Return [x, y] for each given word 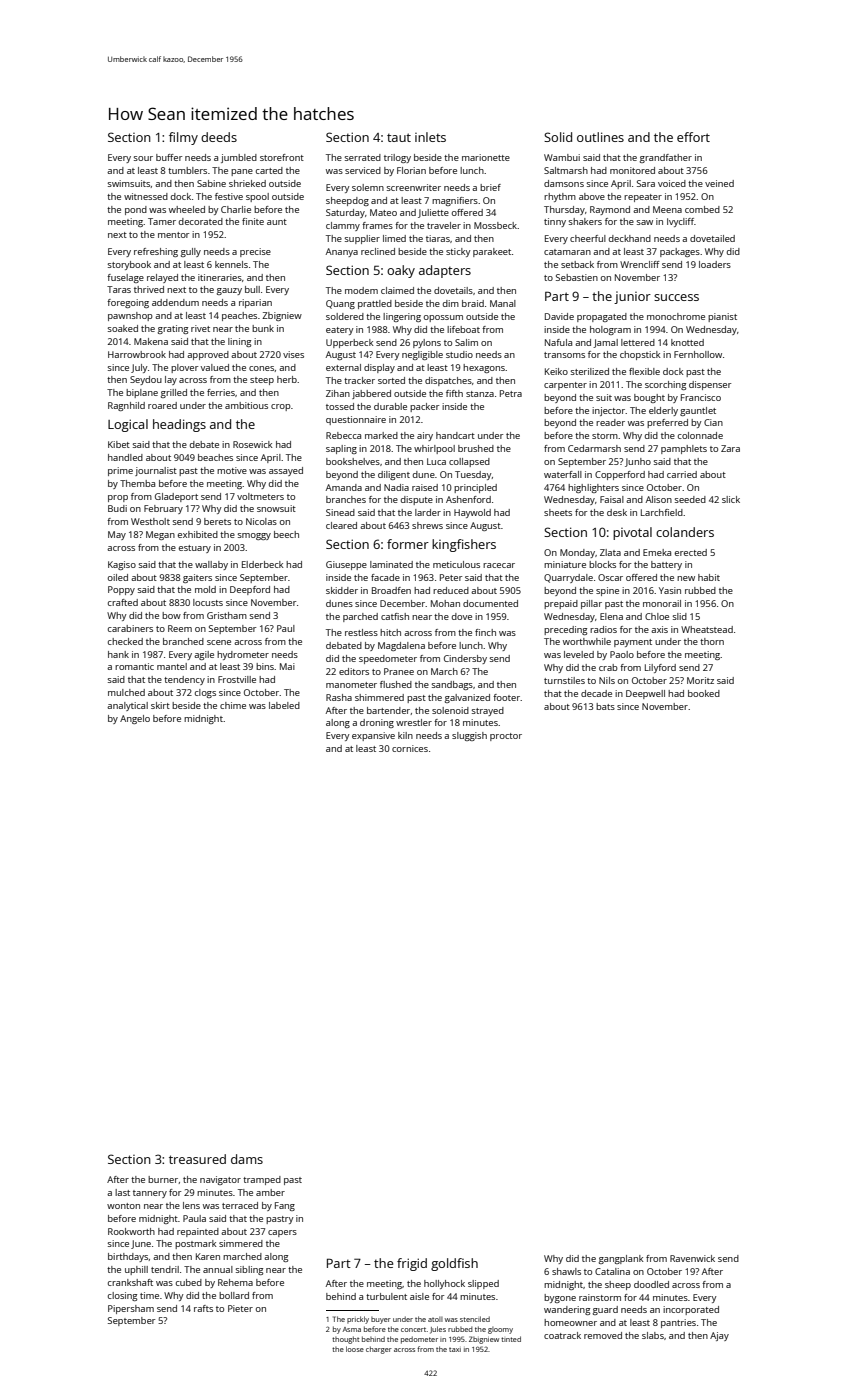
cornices [410, 748]
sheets [558, 512]
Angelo [135, 719]
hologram [610, 330]
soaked [123, 328]
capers [282, 1233]
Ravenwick [692, 1258]
